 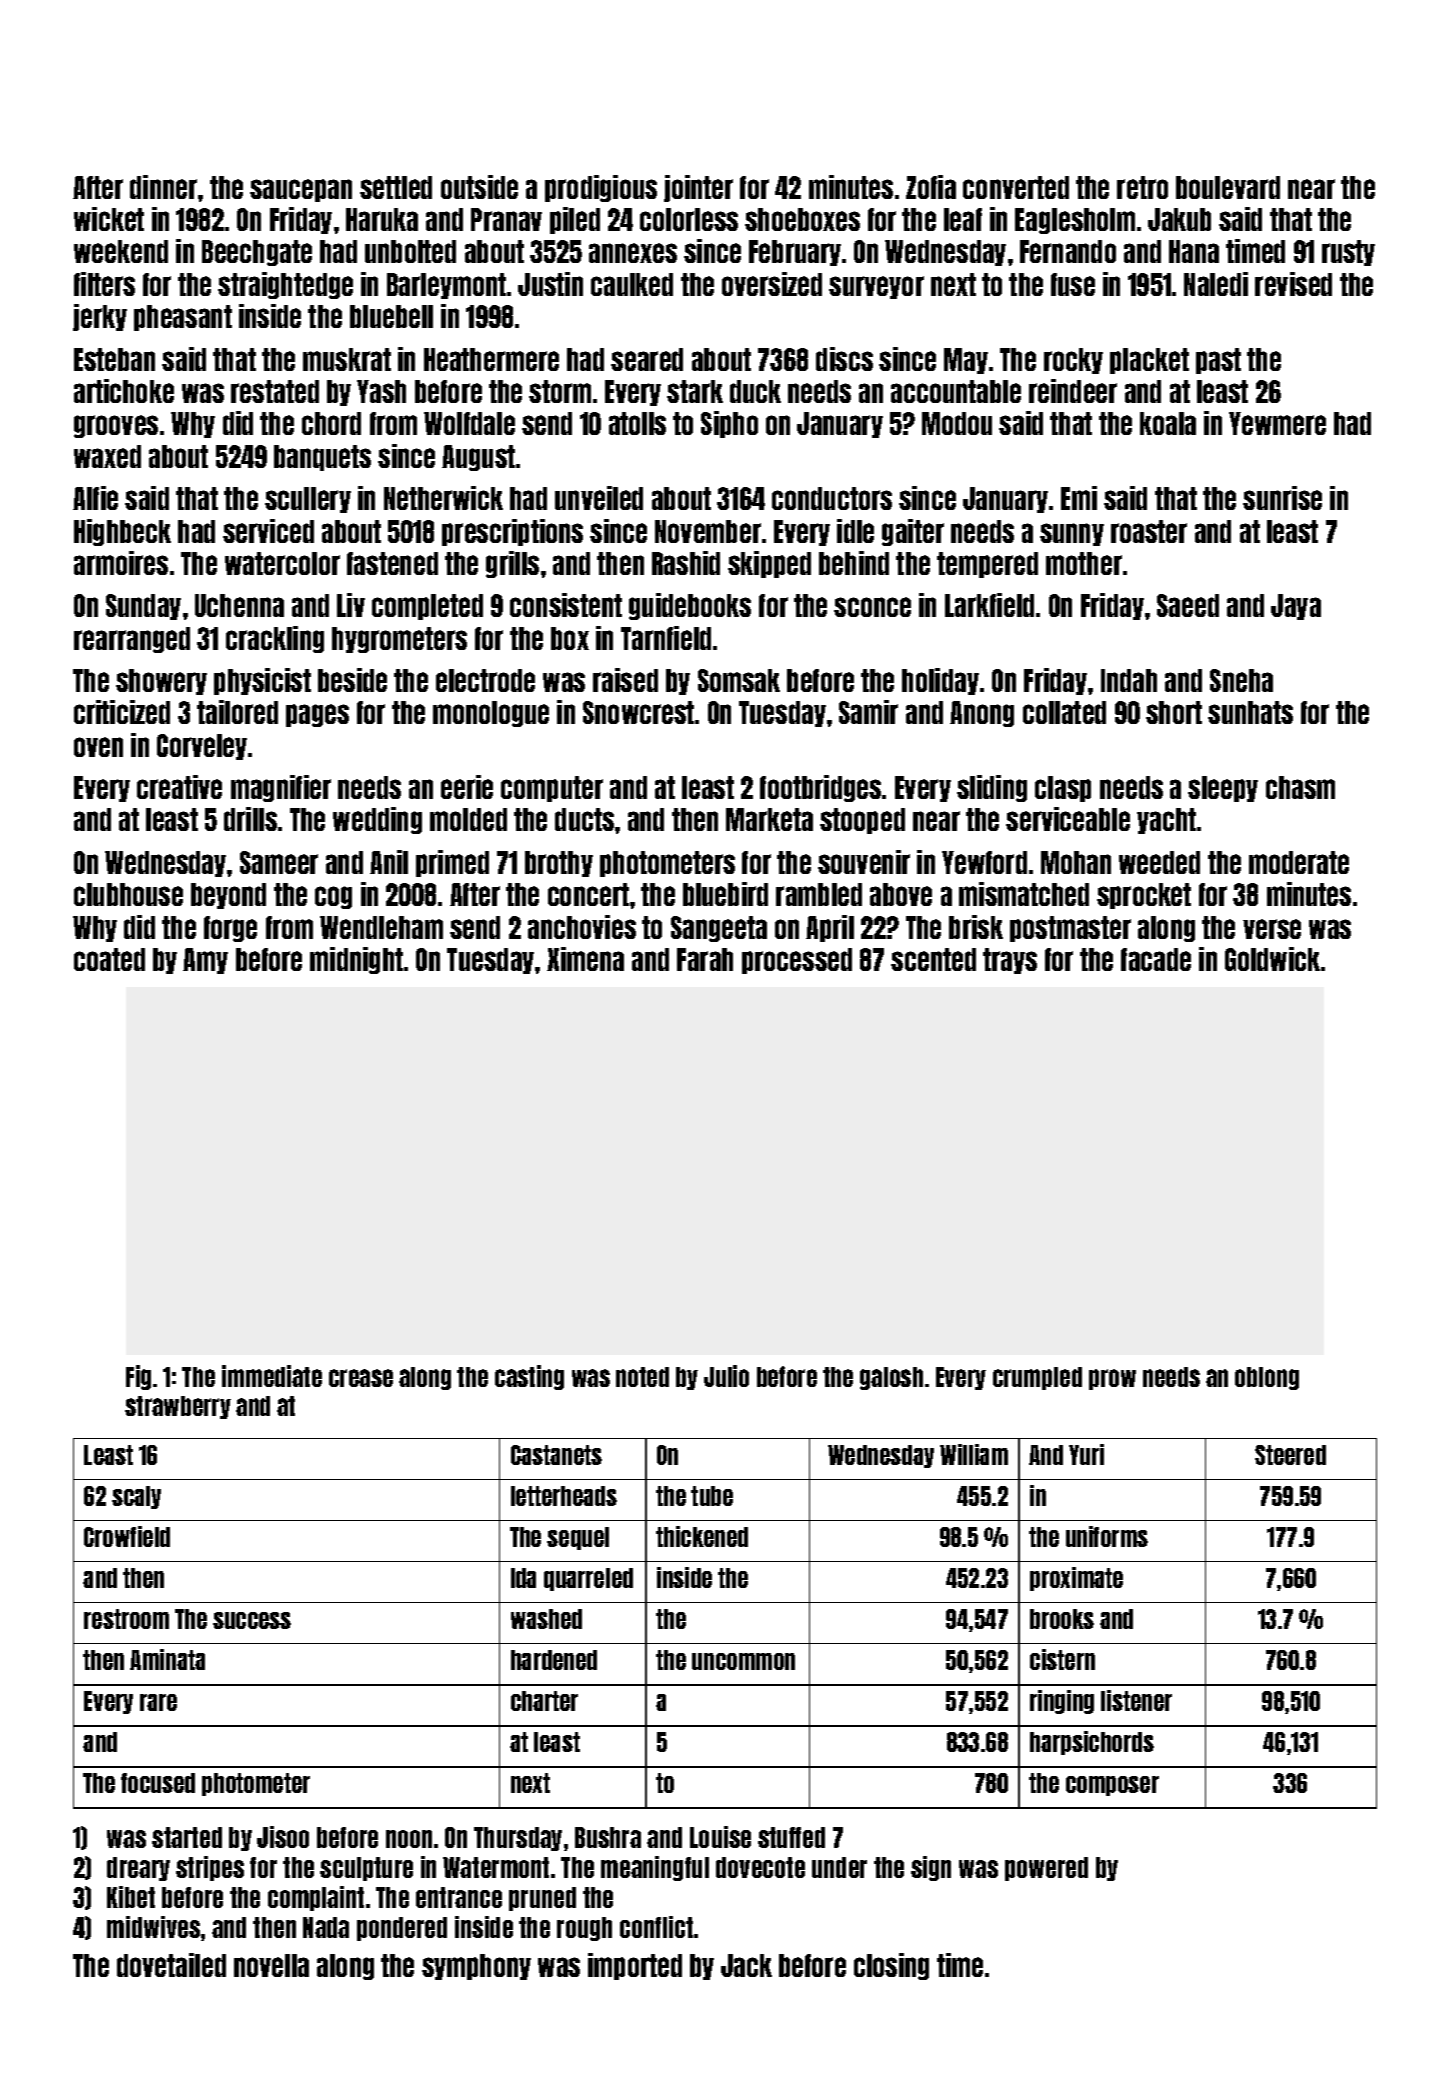 I want to click on casting, so click(x=529, y=1377).
